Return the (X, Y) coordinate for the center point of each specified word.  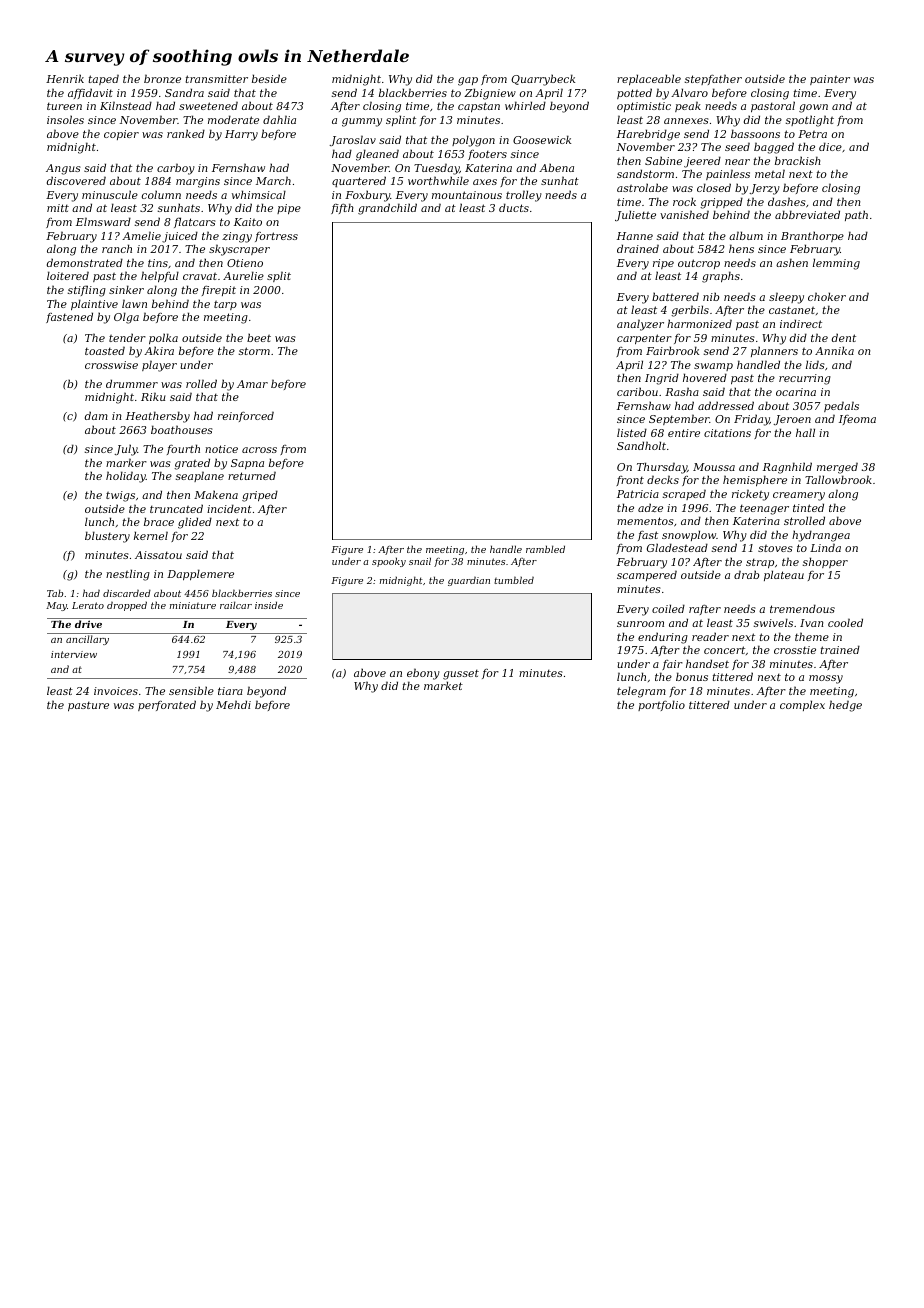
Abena (556, 167)
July (126, 450)
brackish (798, 160)
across (259, 450)
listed (632, 432)
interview (74, 654)
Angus (63, 169)
